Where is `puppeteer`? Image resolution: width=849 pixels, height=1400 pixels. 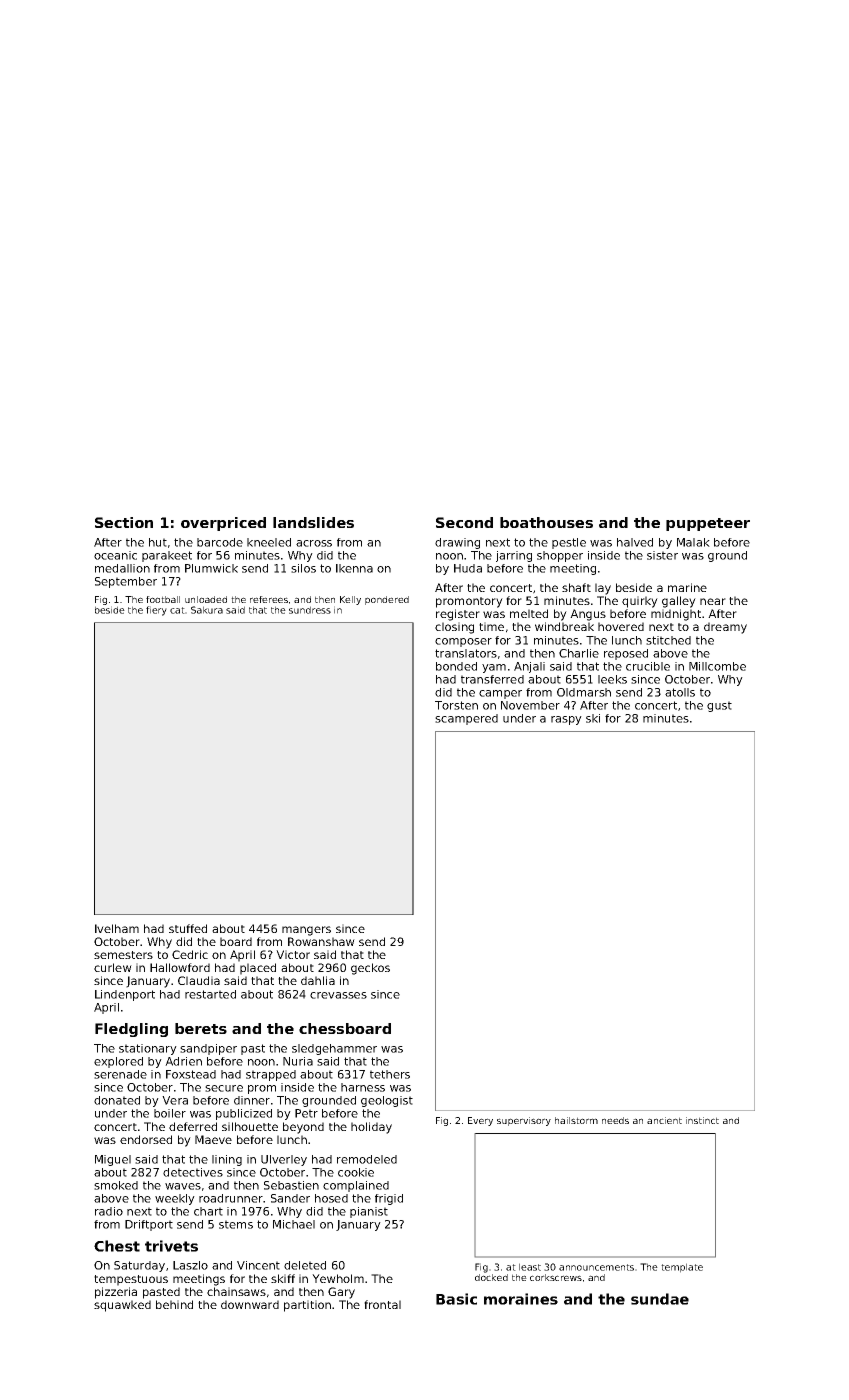
puppeteer is located at coordinates (708, 524).
